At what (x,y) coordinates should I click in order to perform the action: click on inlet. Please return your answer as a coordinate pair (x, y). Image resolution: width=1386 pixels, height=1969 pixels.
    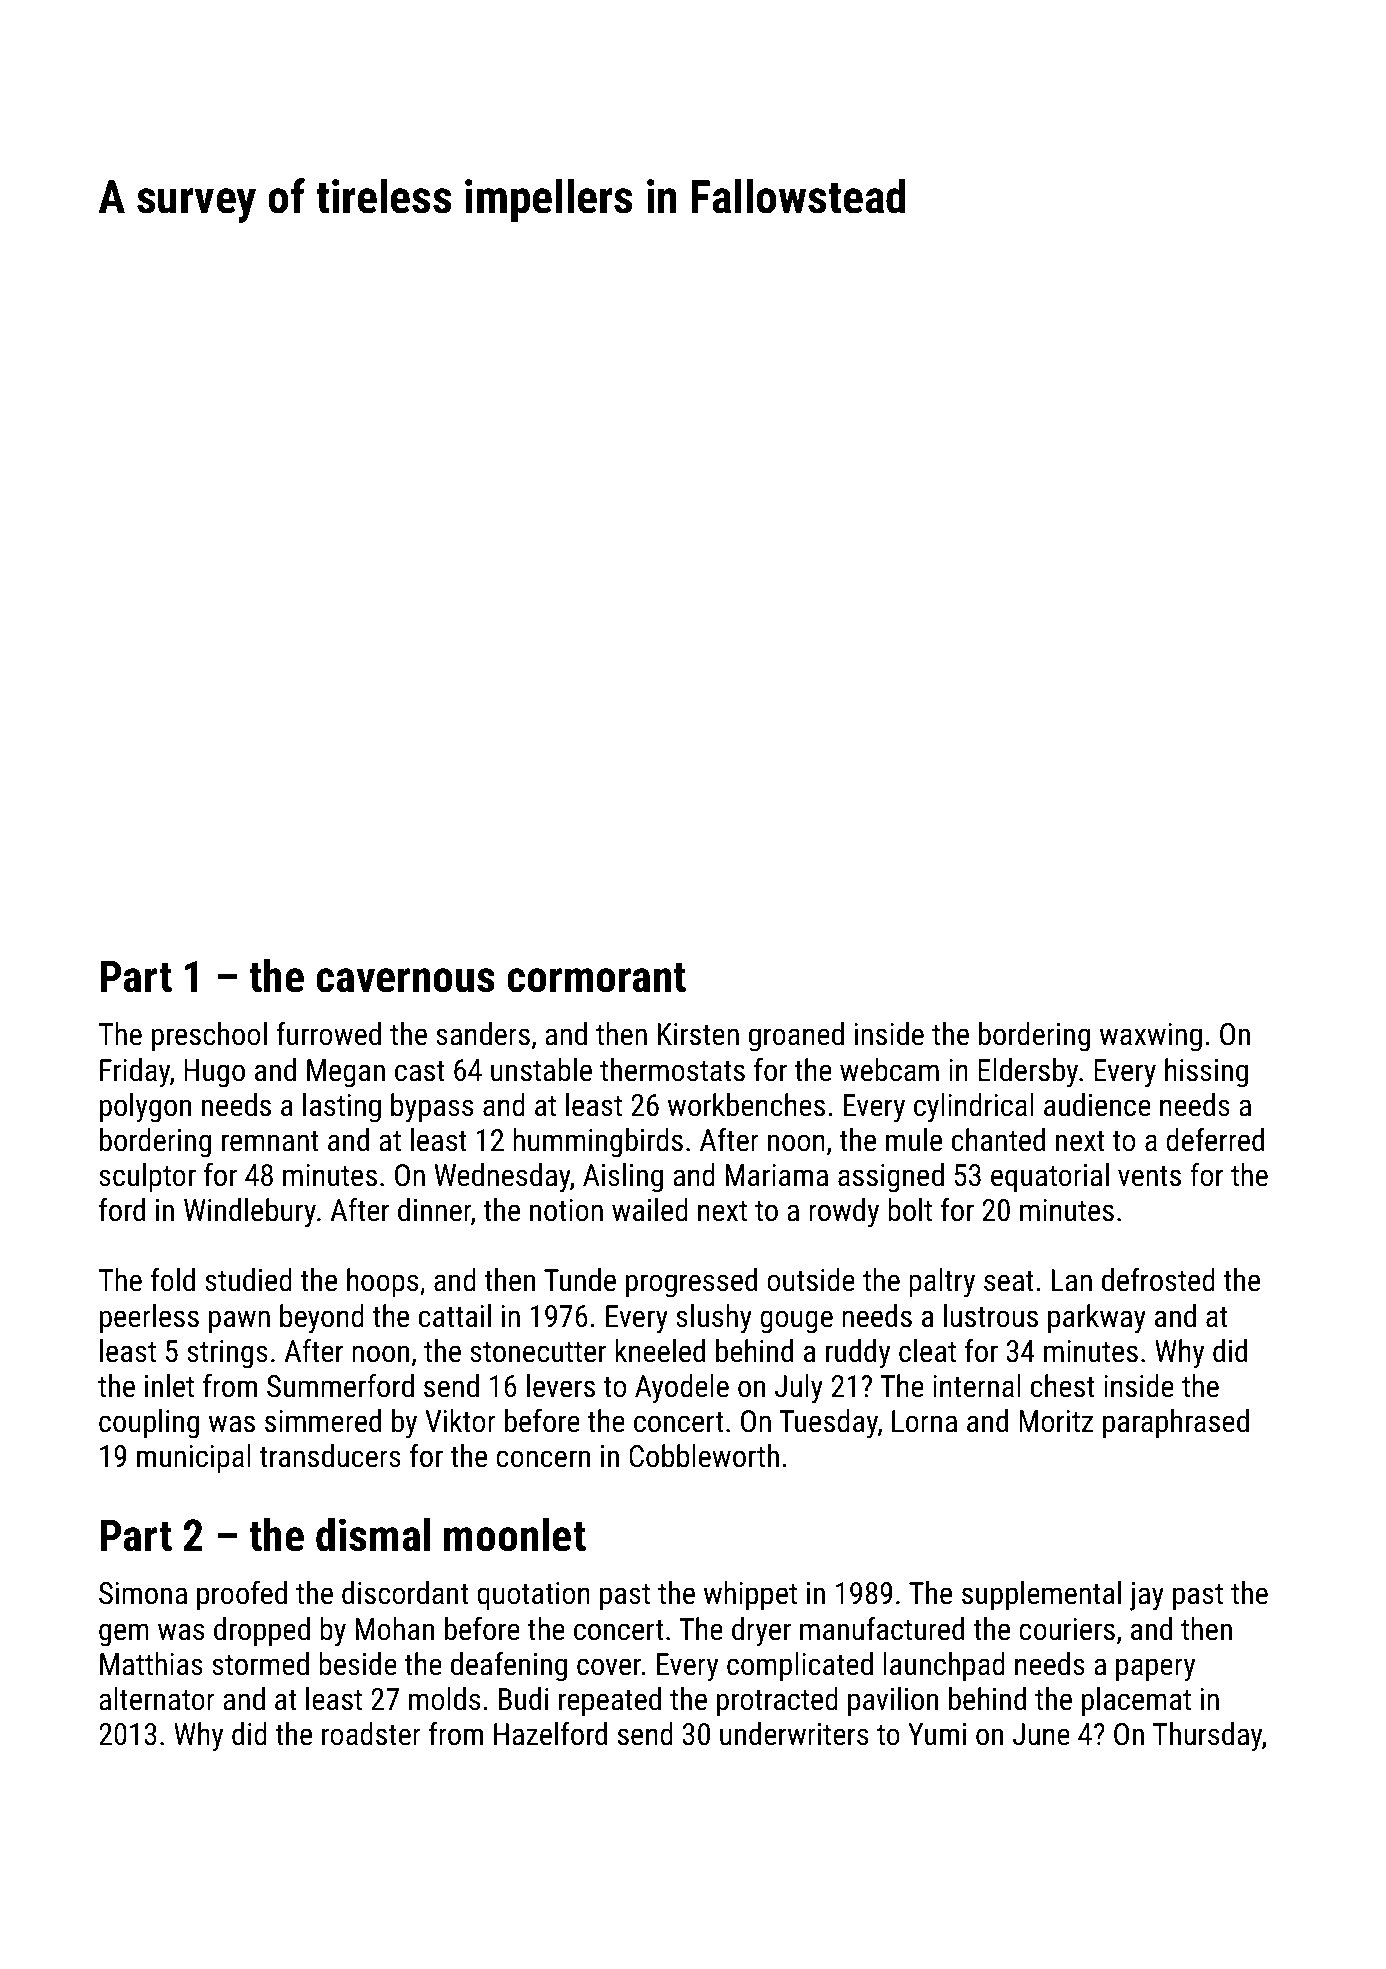
    Looking at the image, I should click on (169, 1386).
